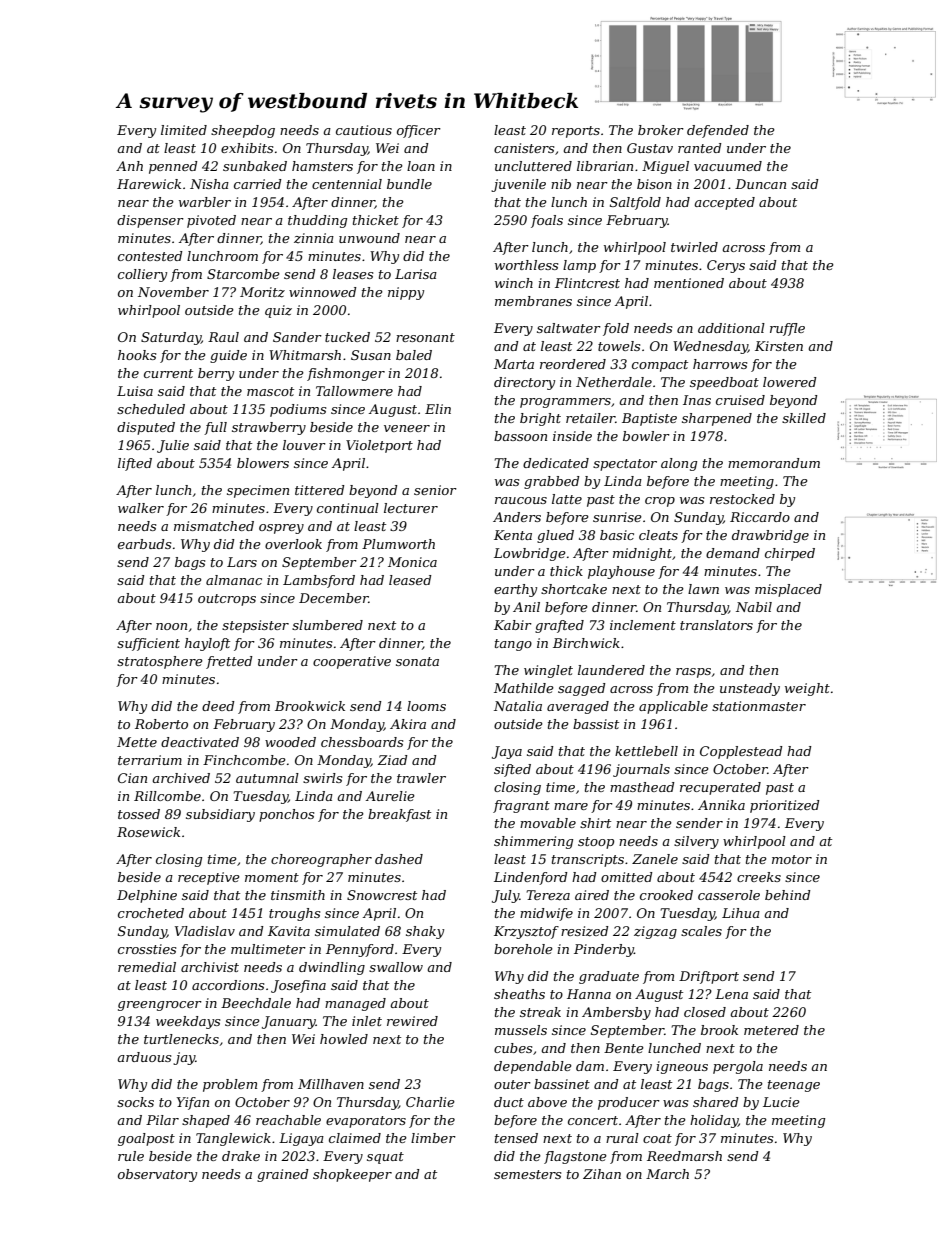  What do you see at coordinates (419, 131) in the image?
I see `officer` at bounding box center [419, 131].
